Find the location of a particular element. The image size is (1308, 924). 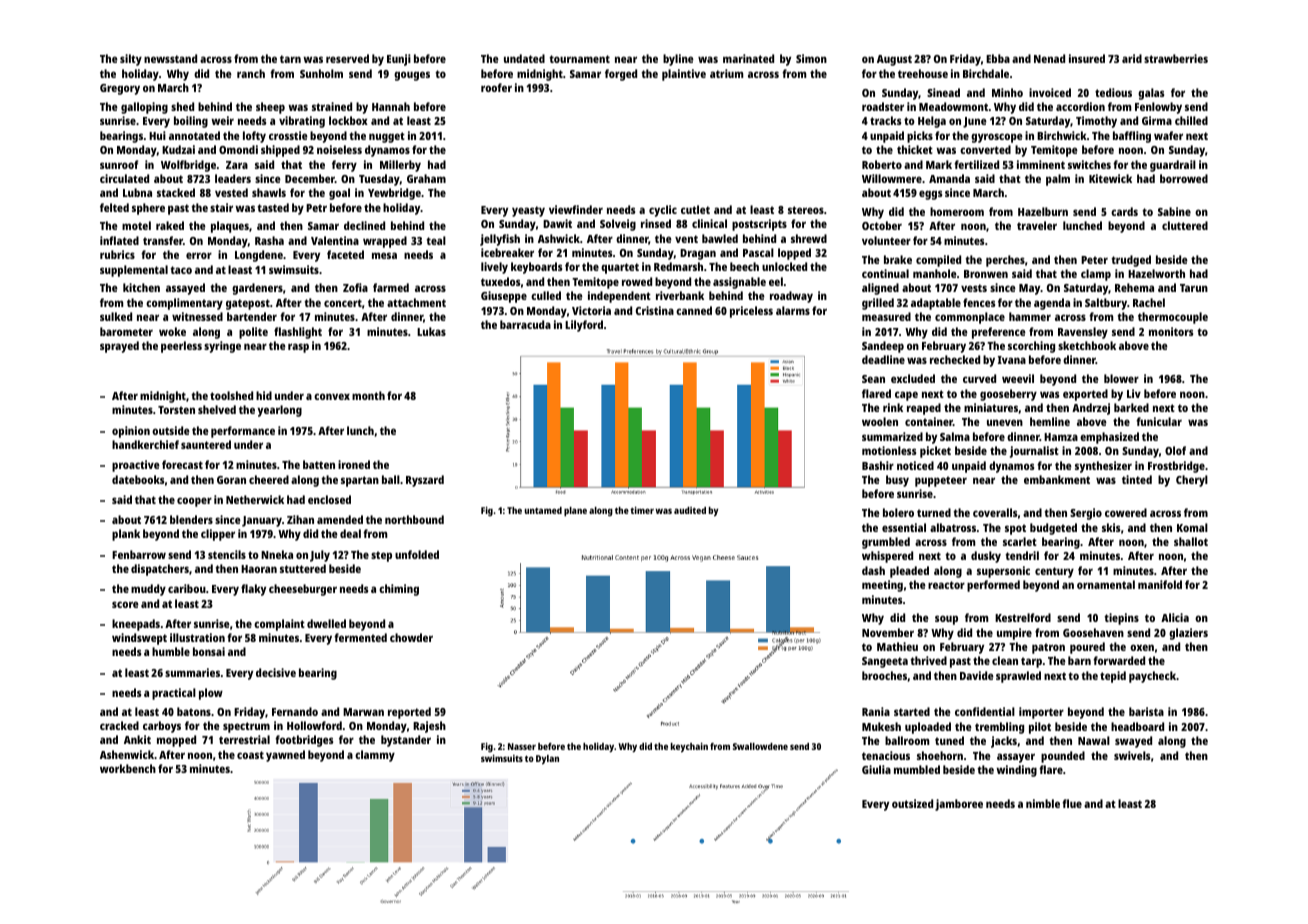

manifold is located at coordinates (1160, 584).
